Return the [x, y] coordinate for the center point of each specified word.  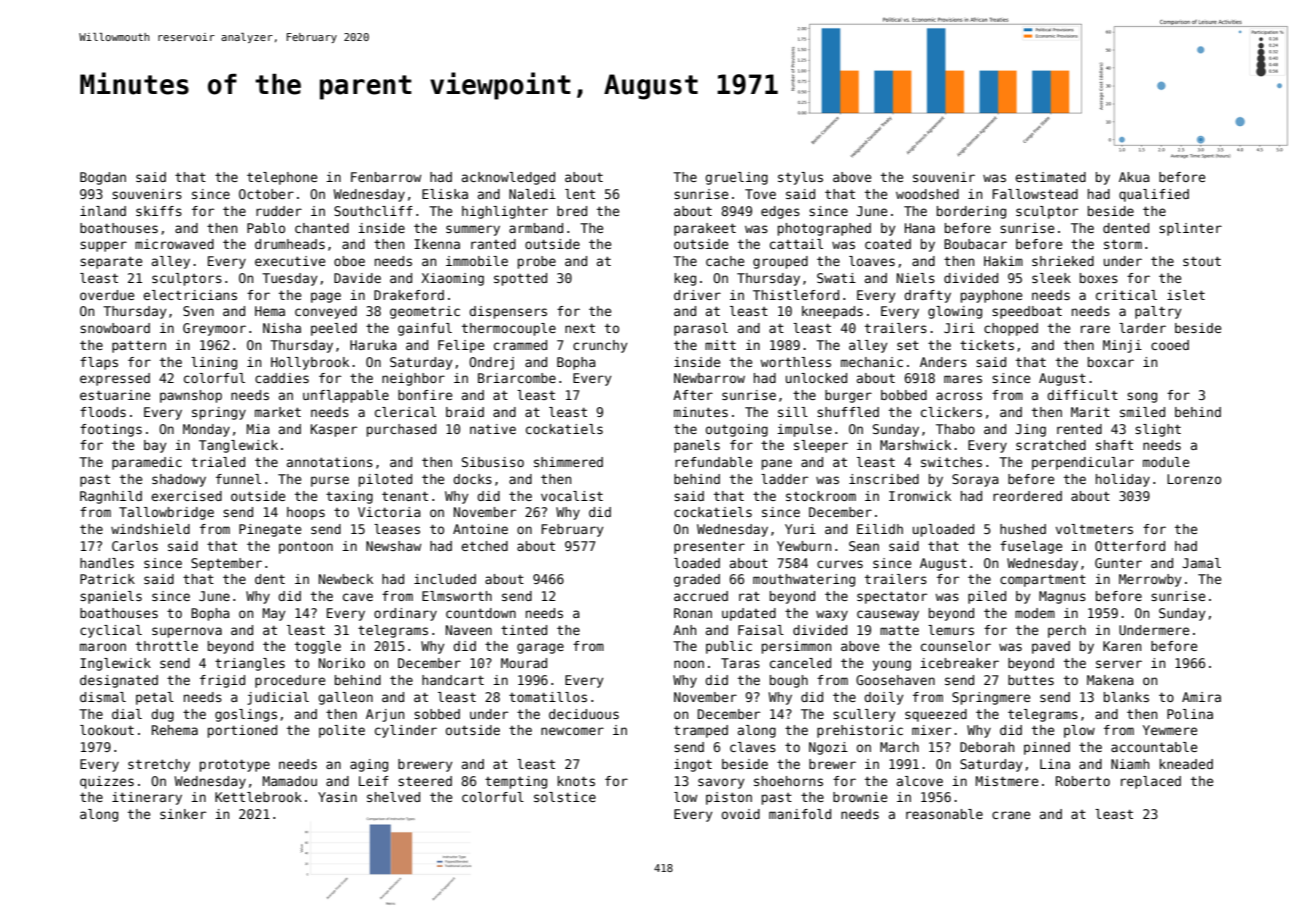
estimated [1050, 177]
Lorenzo [1194, 479]
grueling [736, 178]
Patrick [107, 579]
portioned [242, 731]
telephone [282, 178]
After [693, 395]
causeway [888, 615]
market [278, 412]
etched [484, 546]
